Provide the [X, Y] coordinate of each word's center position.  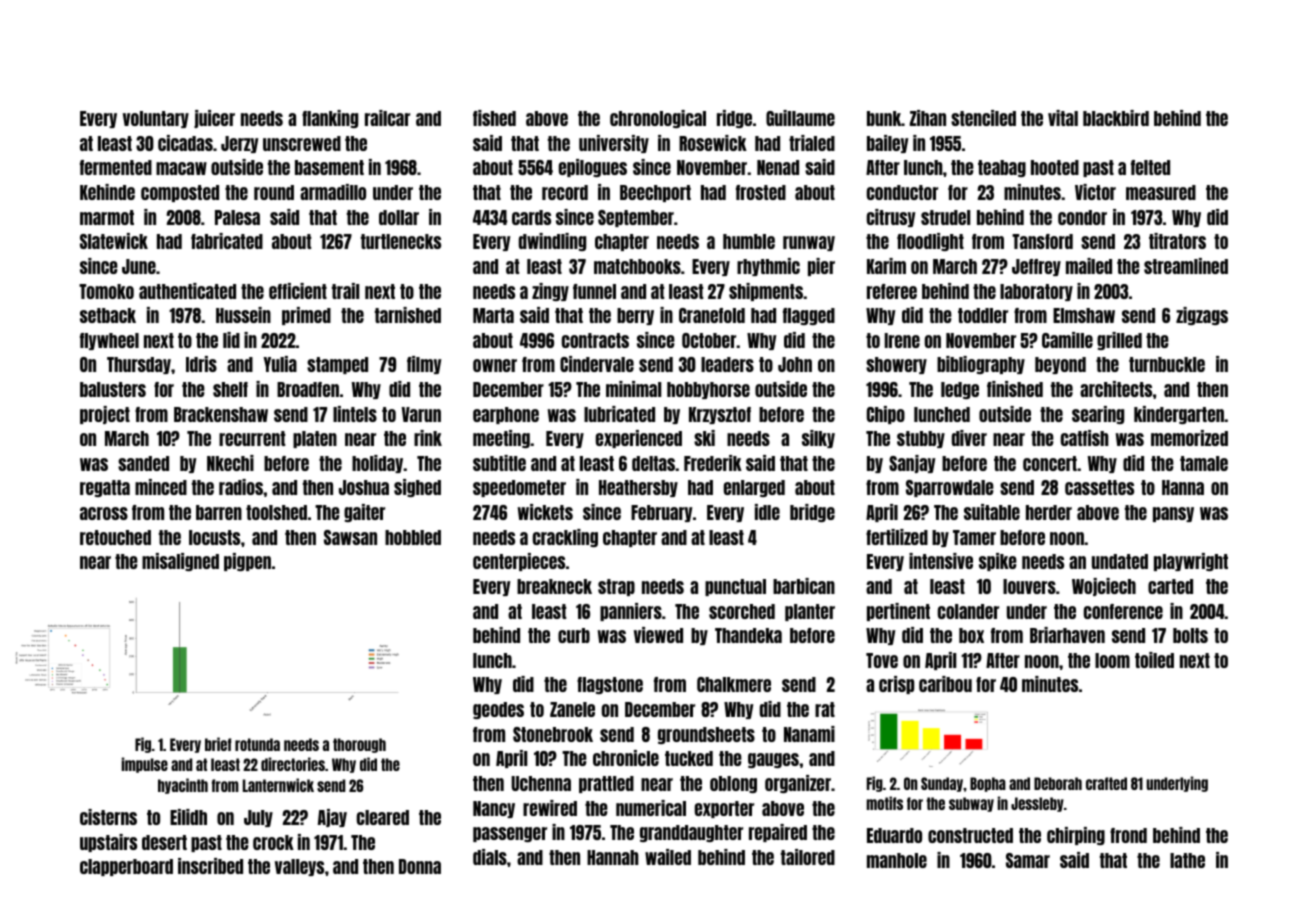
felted [1150, 167]
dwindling [552, 242]
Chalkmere [734, 684]
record [565, 192]
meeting [501, 439]
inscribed [210, 866]
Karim [886, 266]
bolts [1190, 635]
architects [1116, 389]
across [104, 513]
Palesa [237, 217]
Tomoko [106, 291]
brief [218, 744]
